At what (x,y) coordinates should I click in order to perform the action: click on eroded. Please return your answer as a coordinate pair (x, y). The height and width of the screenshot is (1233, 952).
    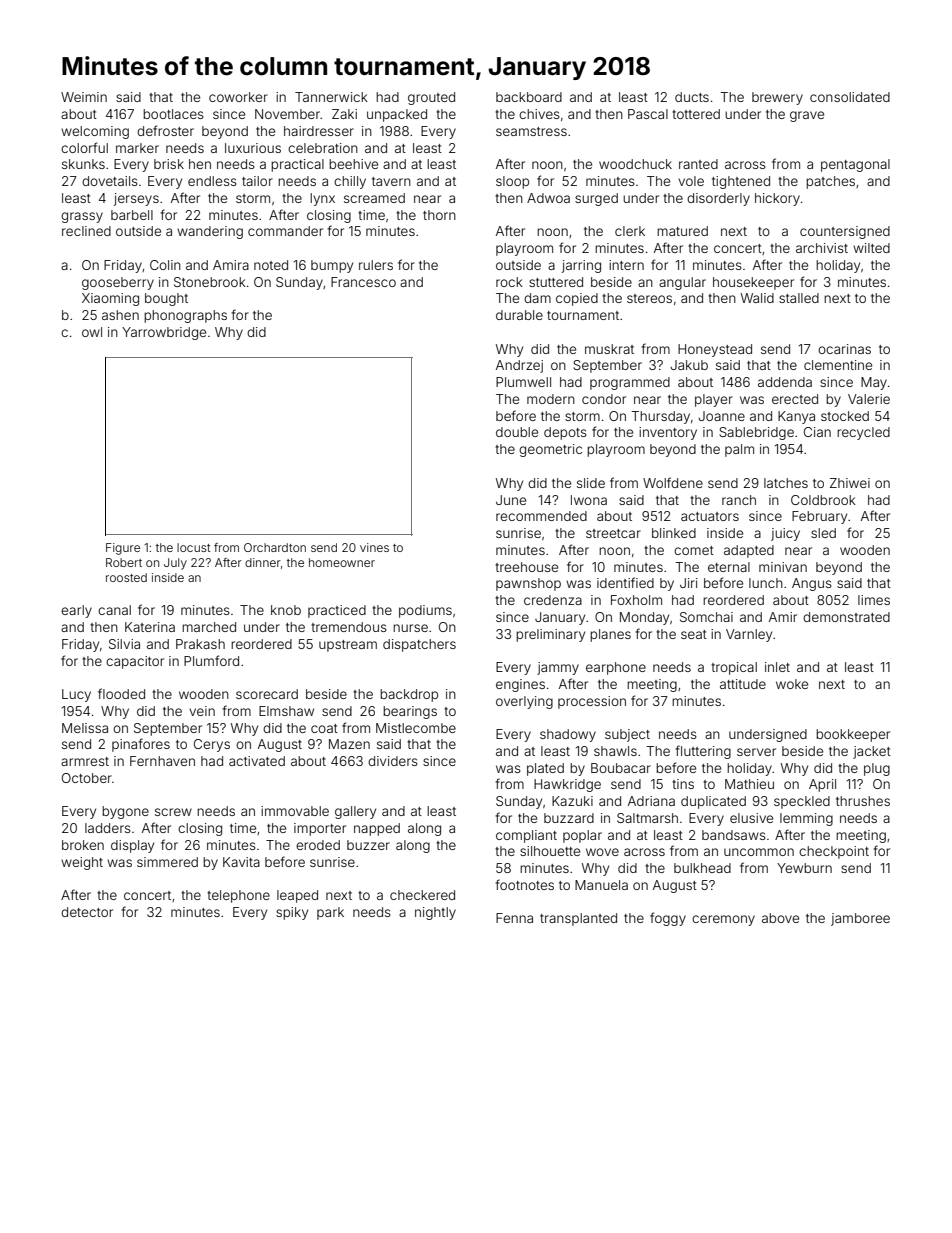
    Looking at the image, I should click on (318, 845).
